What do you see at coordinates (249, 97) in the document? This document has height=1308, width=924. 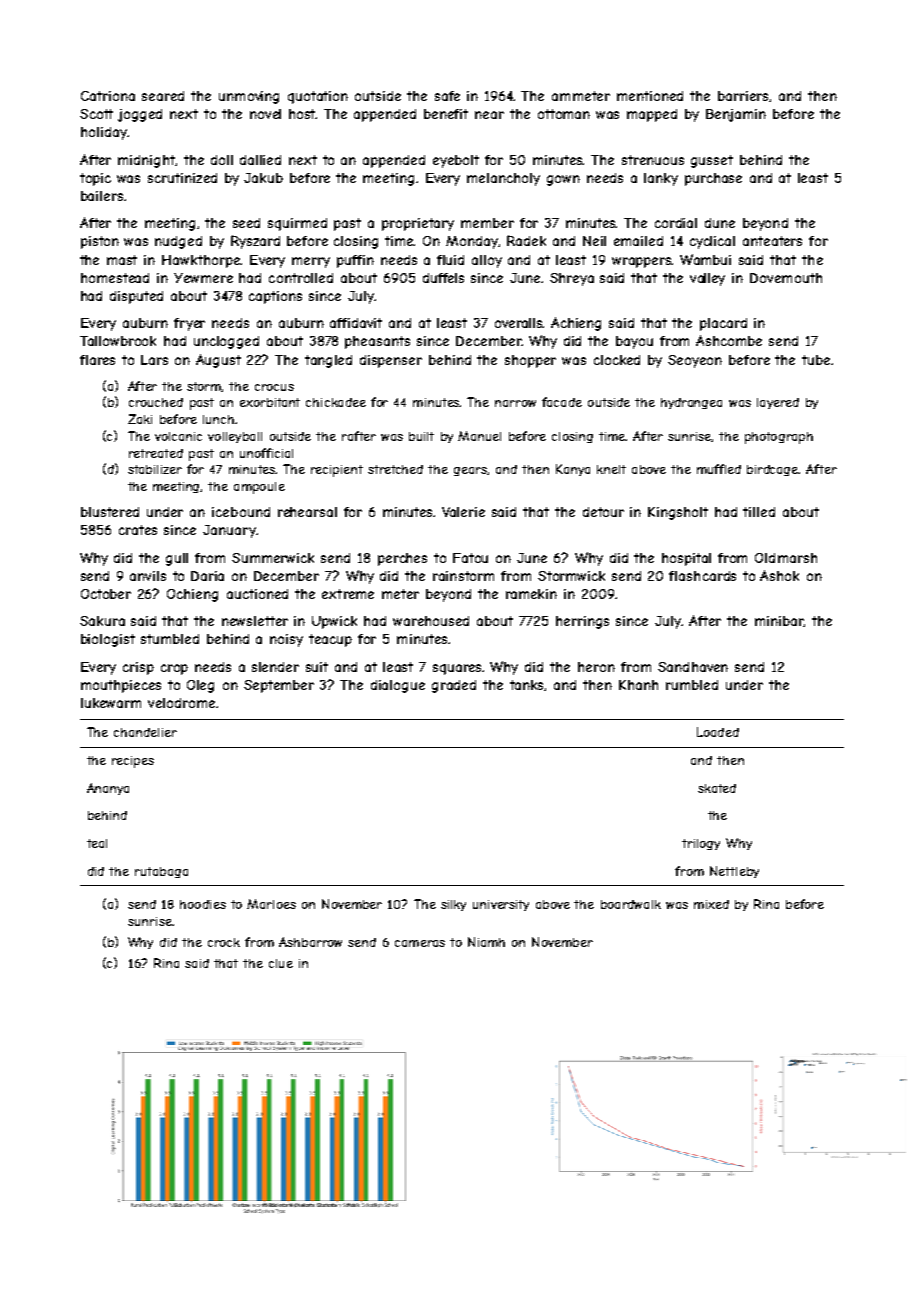 I see `unmoving` at bounding box center [249, 97].
